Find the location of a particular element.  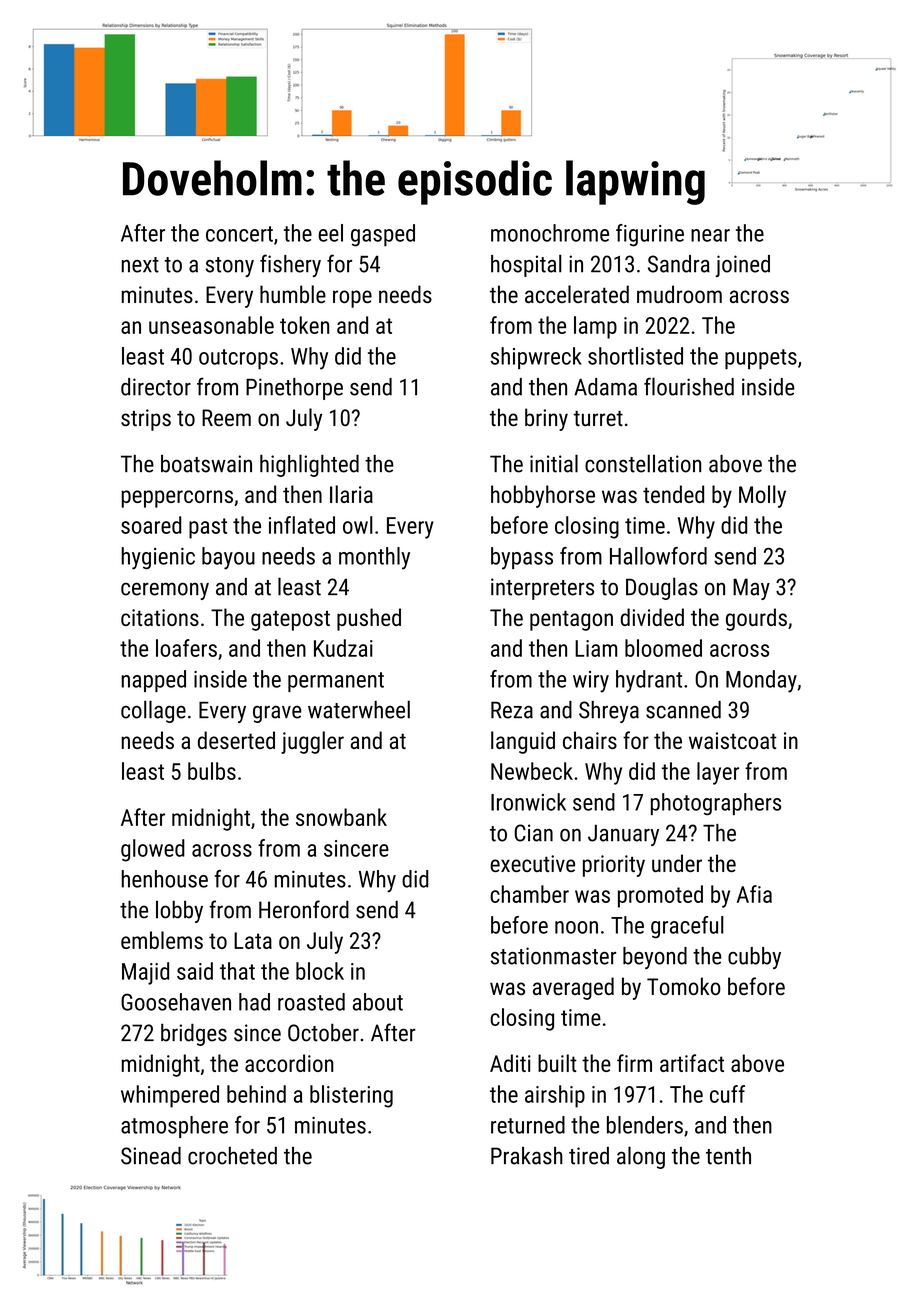

built is located at coordinates (557, 1063).
